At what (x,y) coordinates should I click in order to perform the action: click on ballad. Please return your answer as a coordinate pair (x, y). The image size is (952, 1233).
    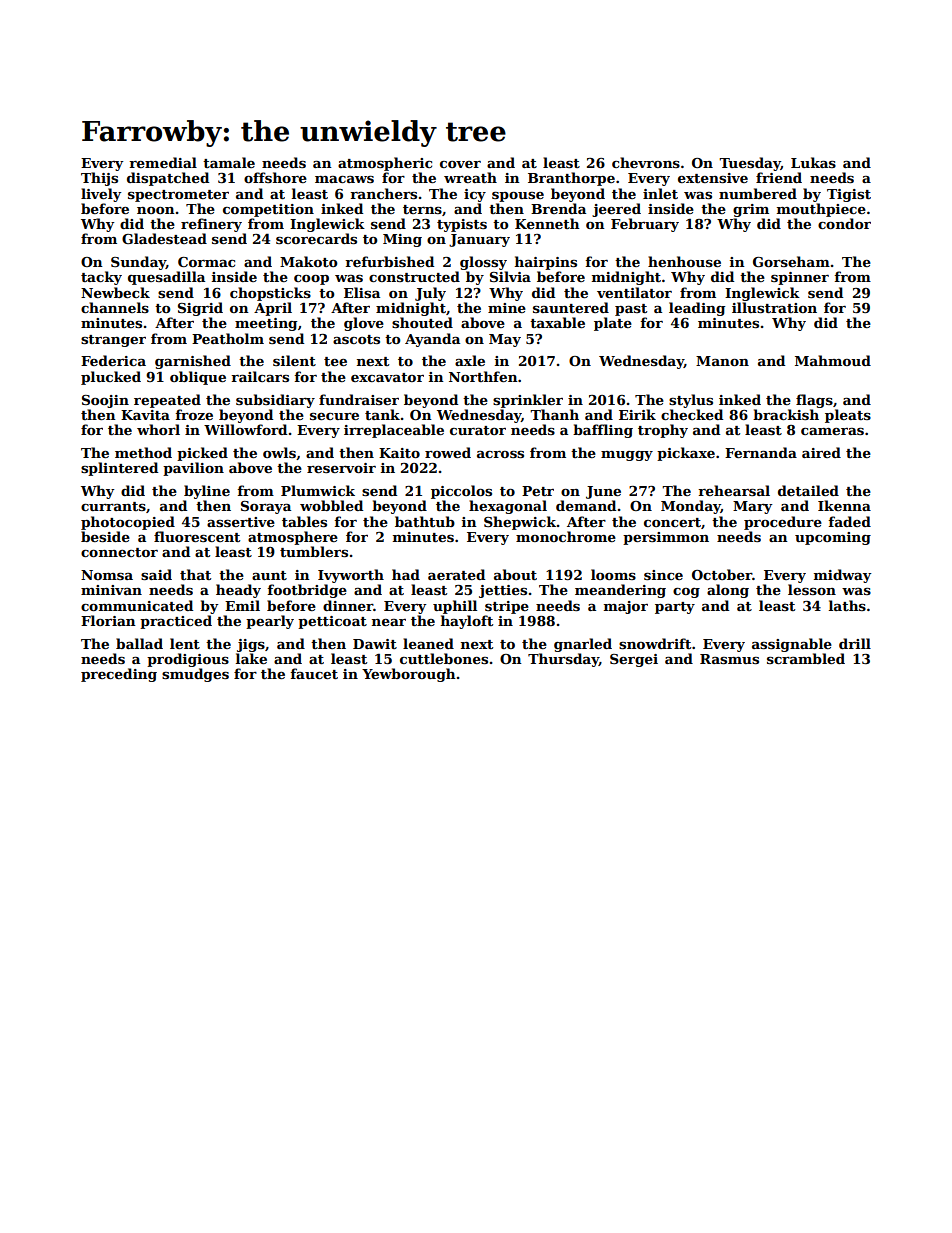
    Looking at the image, I should click on (139, 643).
